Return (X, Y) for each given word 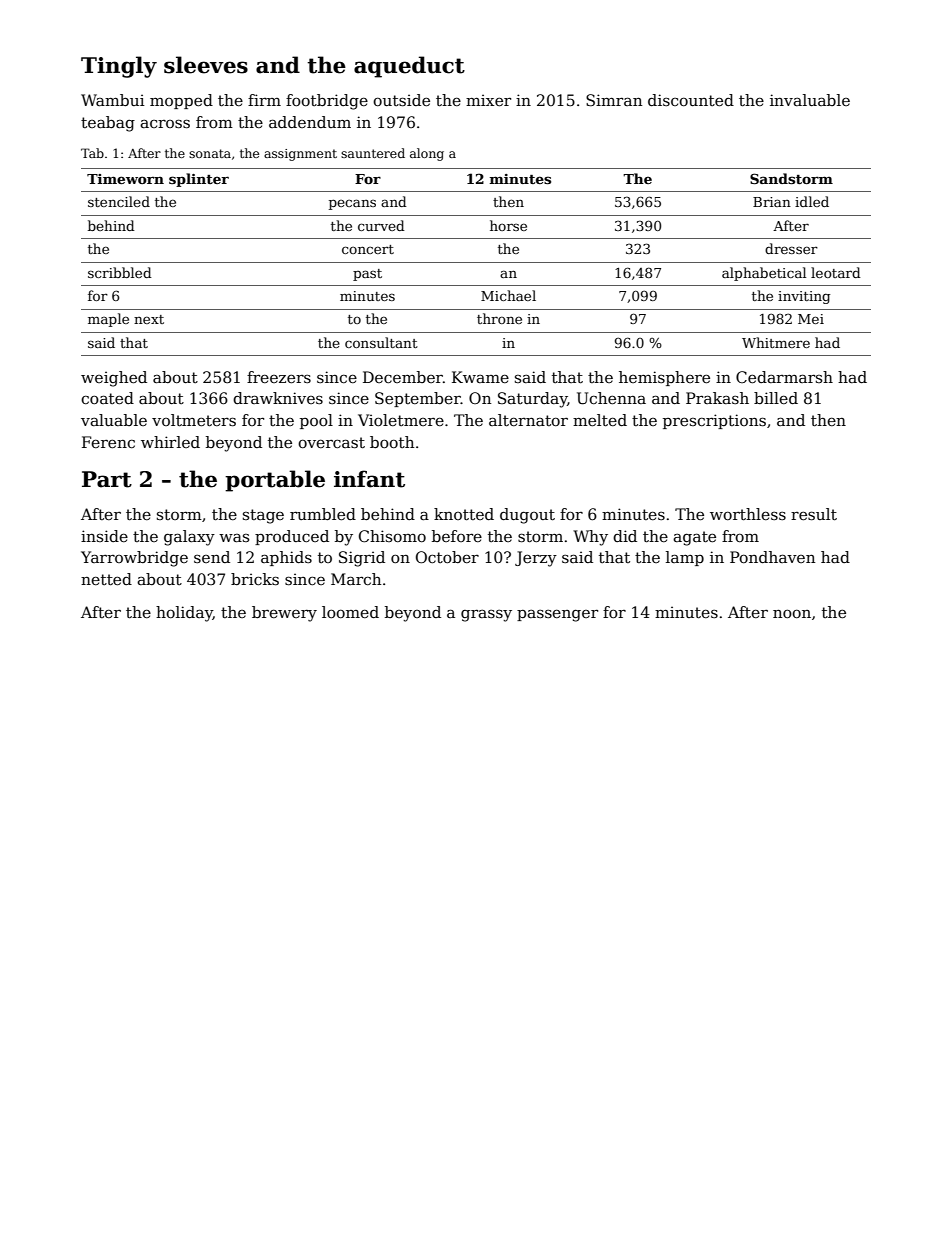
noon (792, 613)
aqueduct (409, 67)
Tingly (119, 67)
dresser (791, 248)
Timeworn (125, 179)
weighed (114, 379)
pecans (352, 204)
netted (106, 579)
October (447, 557)
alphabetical (764, 274)
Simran (614, 100)
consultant (381, 342)
